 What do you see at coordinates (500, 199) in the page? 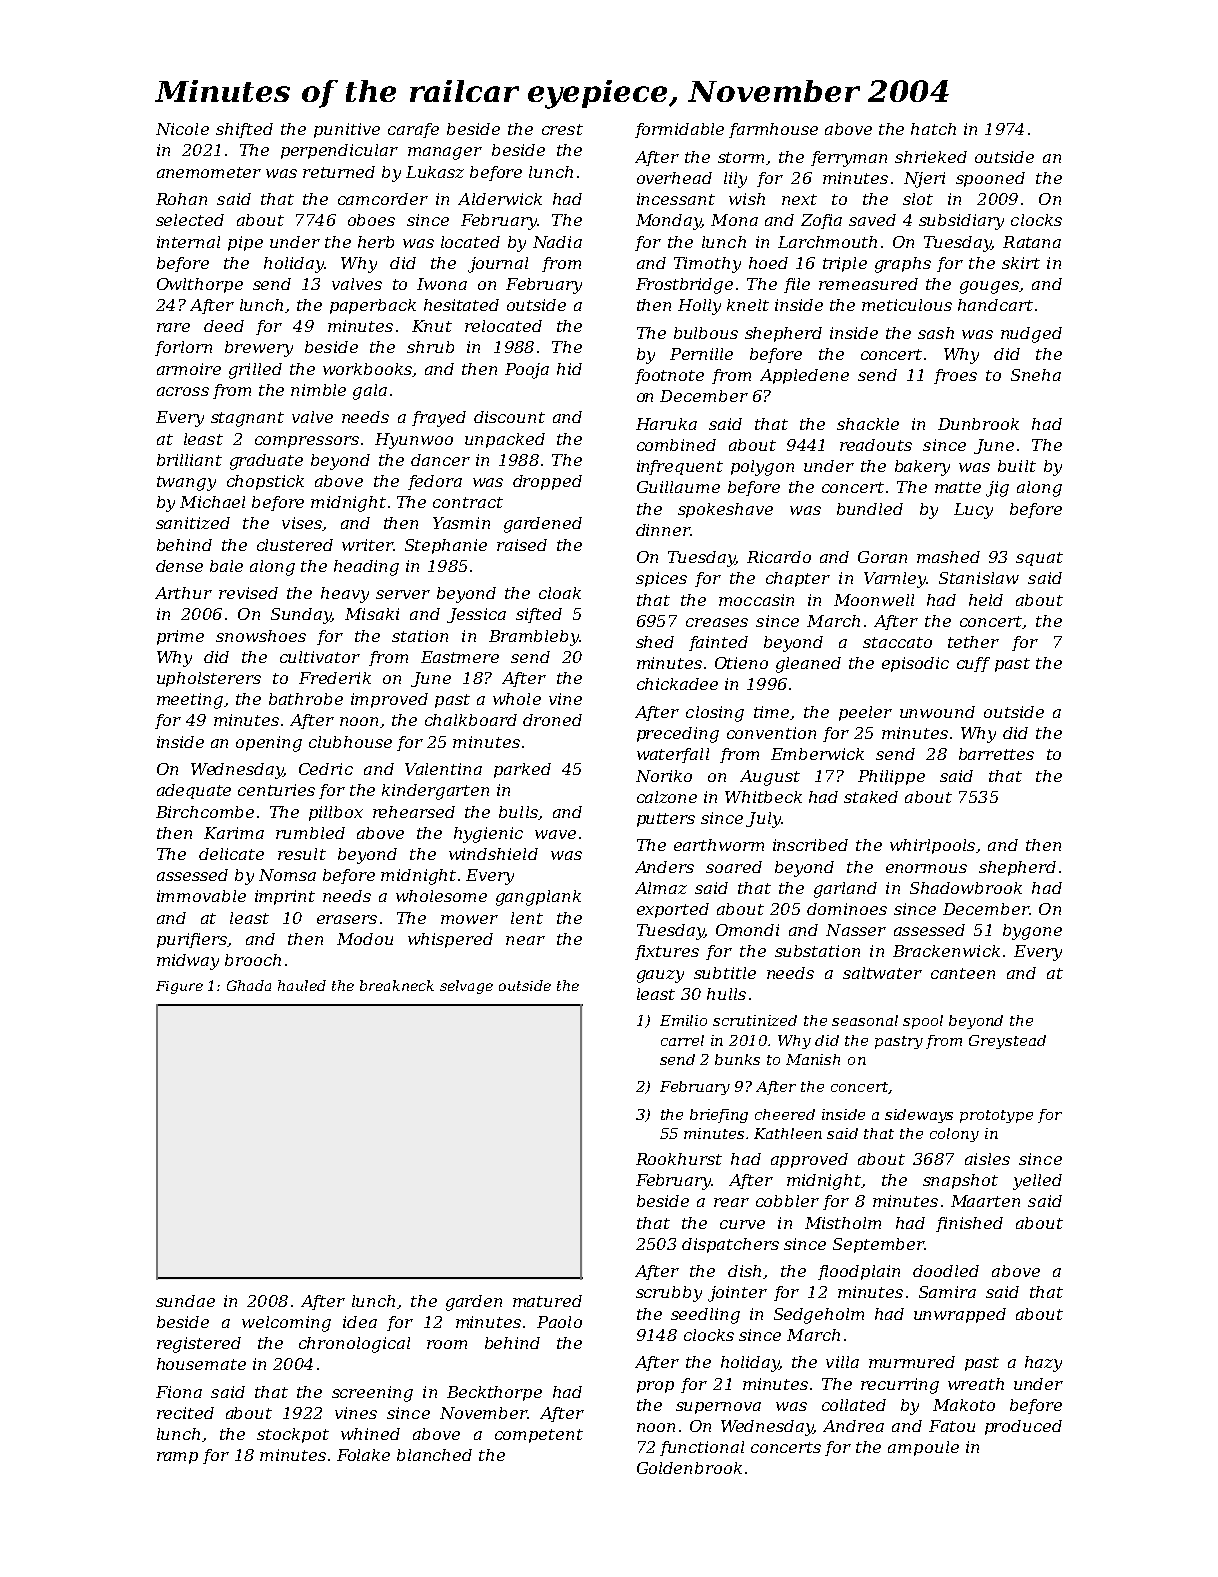
I see `Alderwick` at bounding box center [500, 199].
